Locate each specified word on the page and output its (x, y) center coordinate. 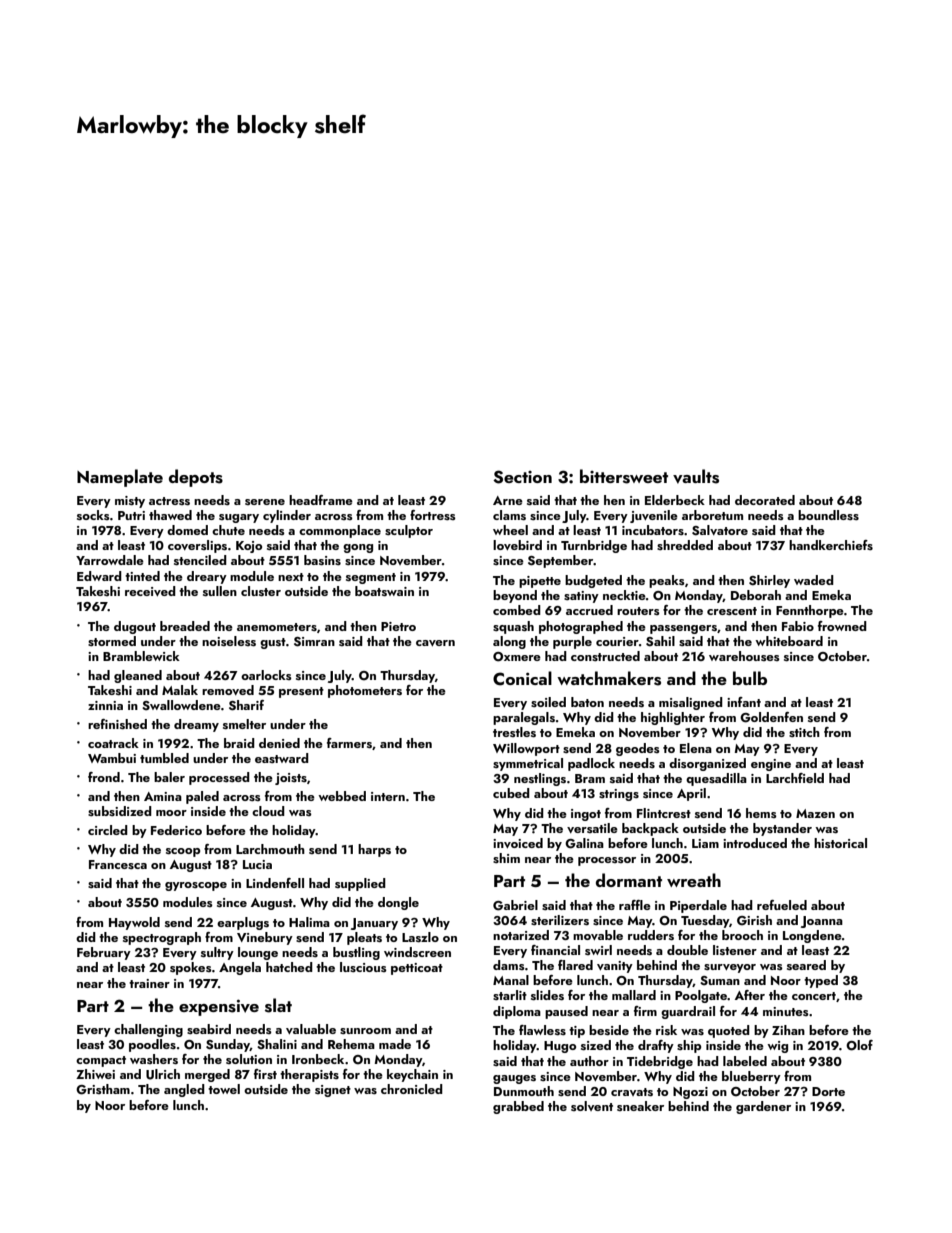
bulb (750, 678)
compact (101, 1061)
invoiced (518, 843)
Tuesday (705, 921)
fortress (433, 515)
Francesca (118, 864)
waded (814, 580)
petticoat (417, 969)
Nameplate (120, 478)
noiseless (229, 641)
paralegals (524, 718)
